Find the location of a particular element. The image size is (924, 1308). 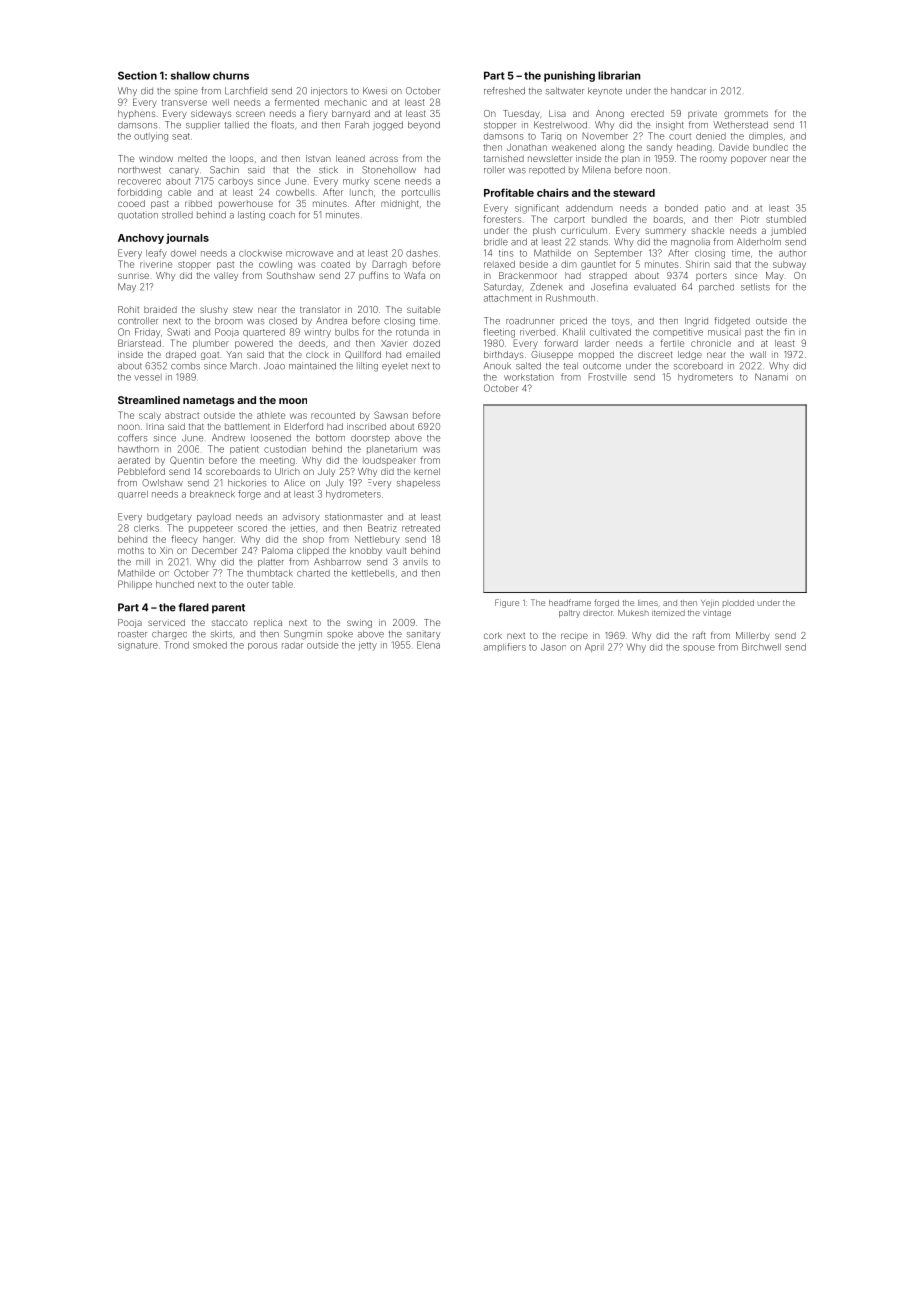

punishing is located at coordinates (569, 76).
